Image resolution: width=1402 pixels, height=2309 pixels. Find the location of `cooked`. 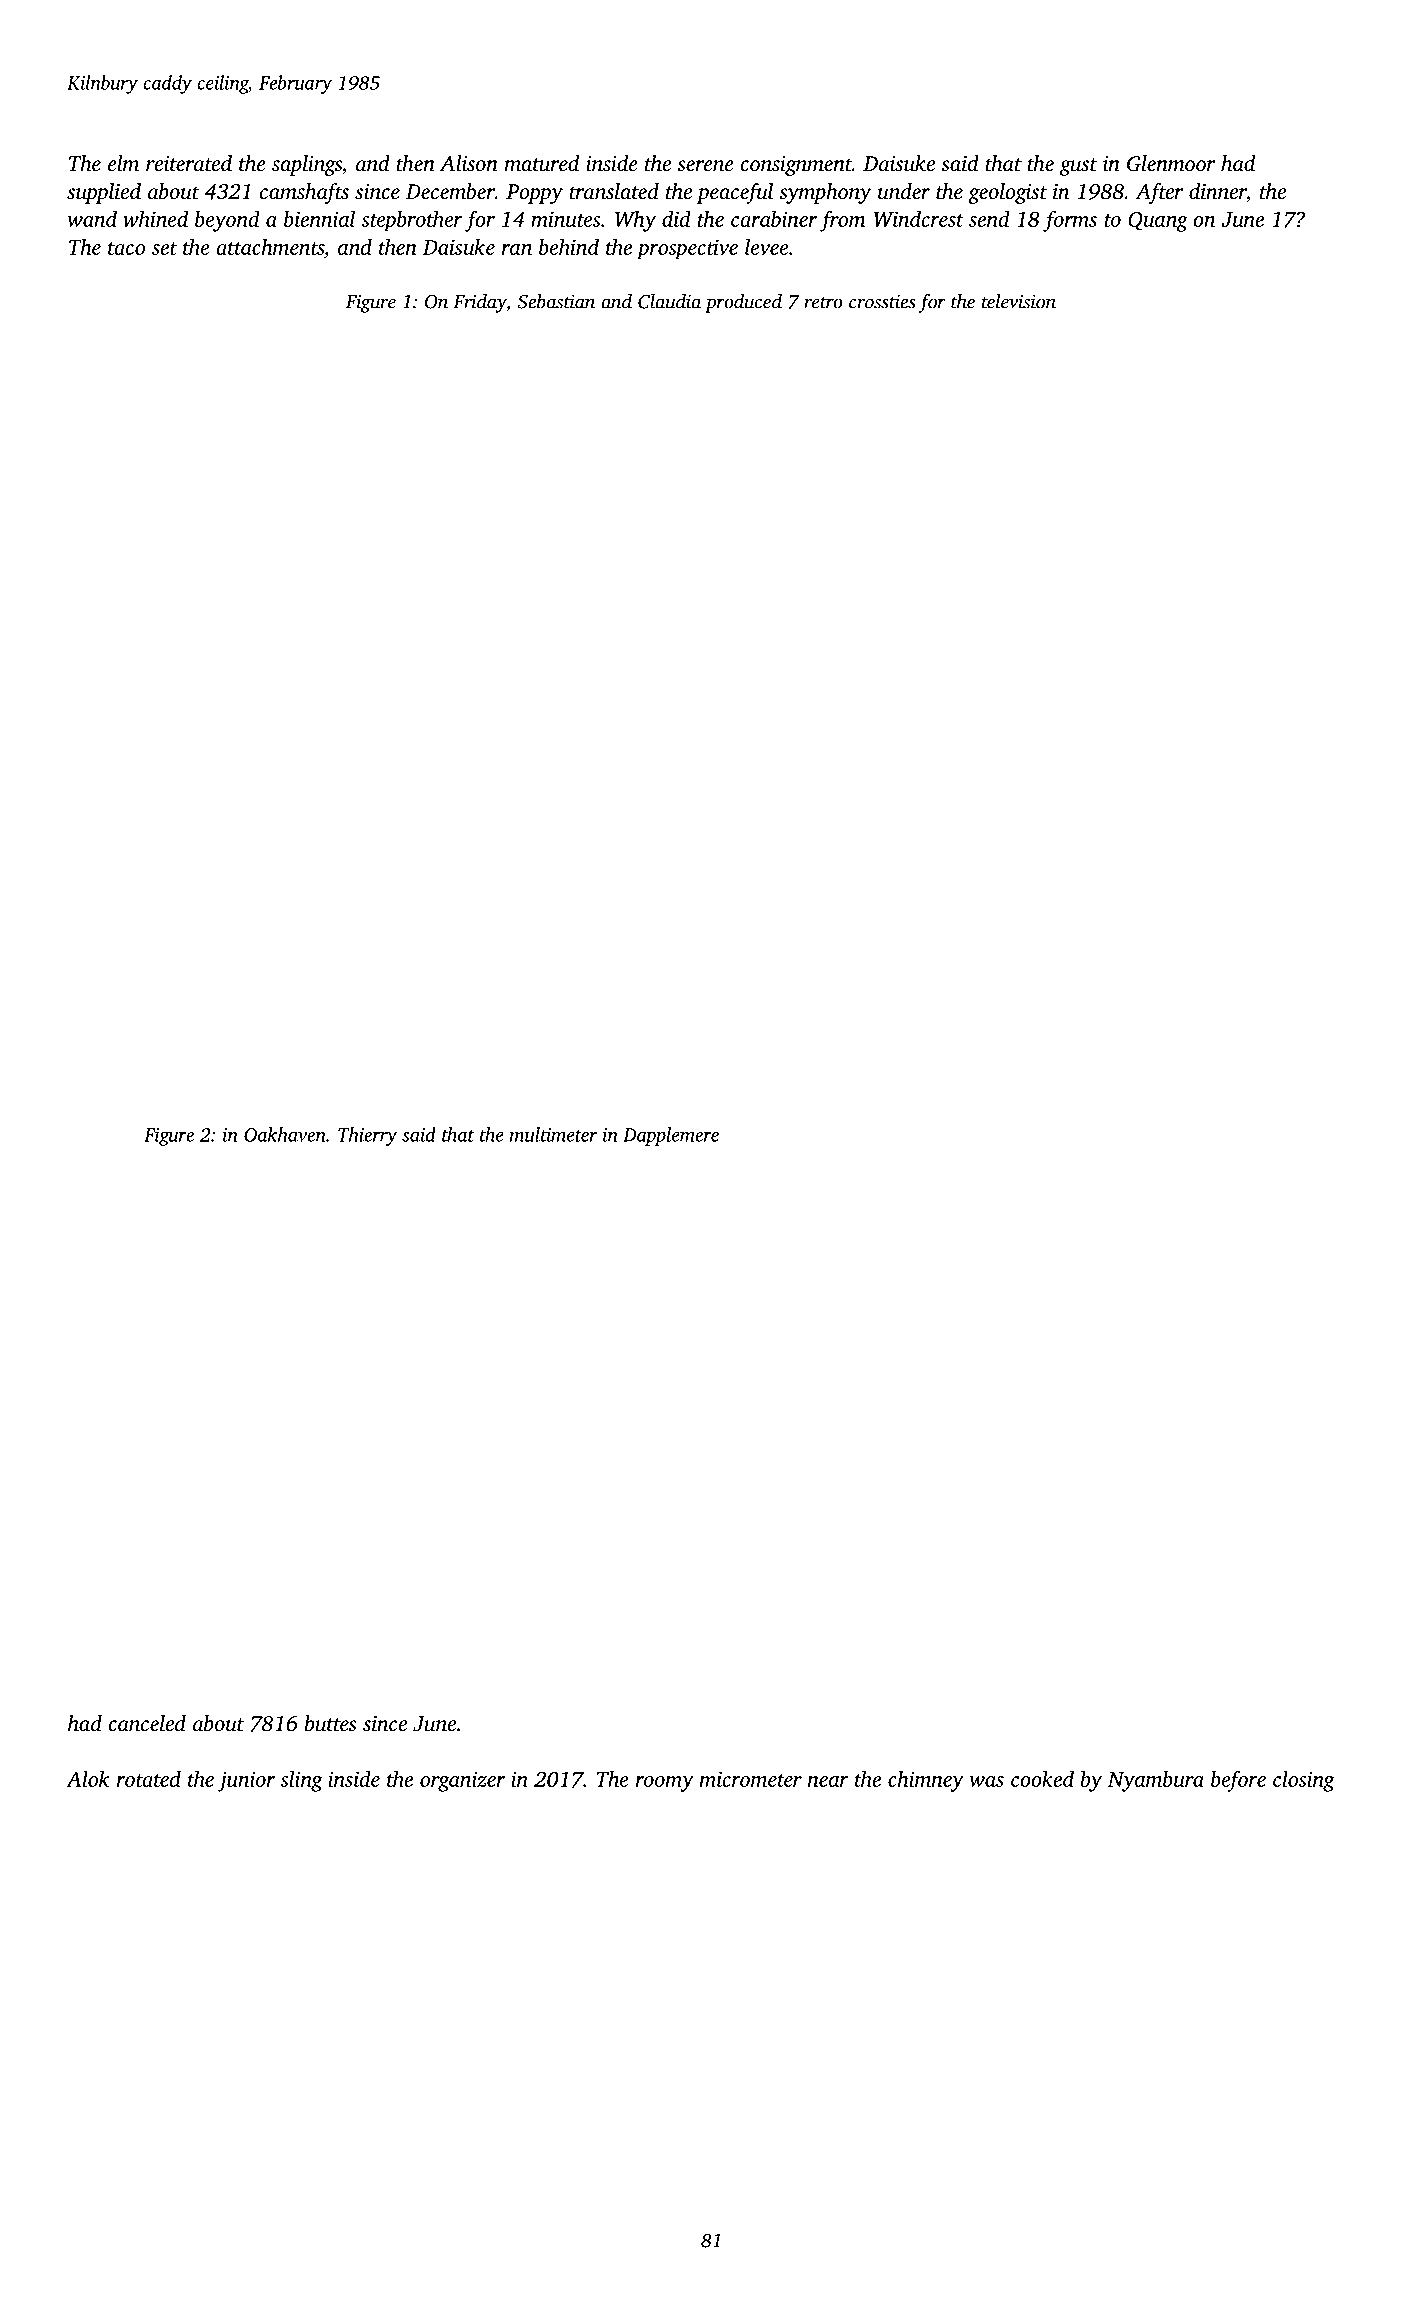

cooked is located at coordinates (1042, 1778).
